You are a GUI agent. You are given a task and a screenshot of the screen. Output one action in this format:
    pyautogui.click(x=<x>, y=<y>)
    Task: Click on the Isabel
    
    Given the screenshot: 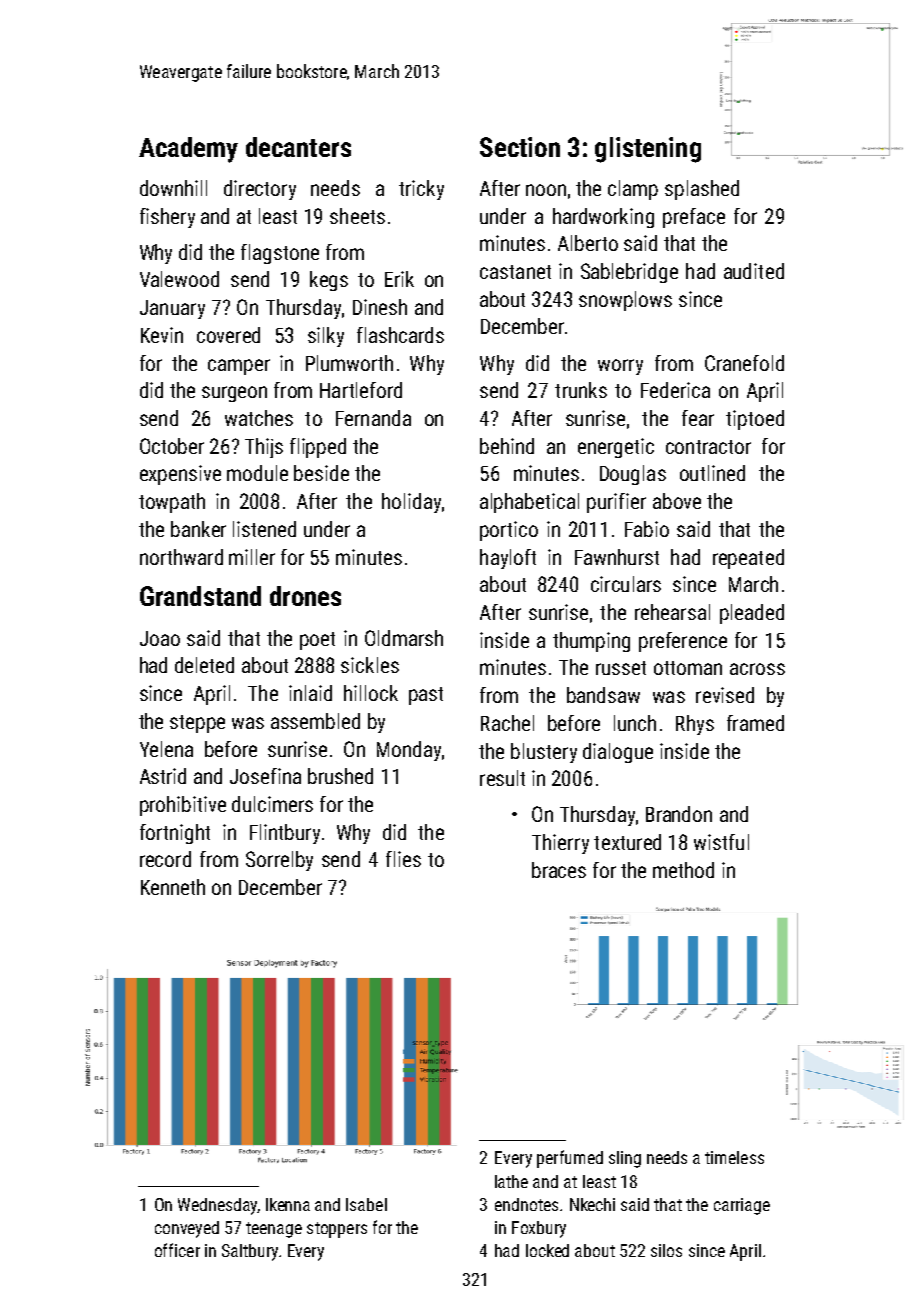 What is the action you would take?
    pyautogui.click(x=366, y=1204)
